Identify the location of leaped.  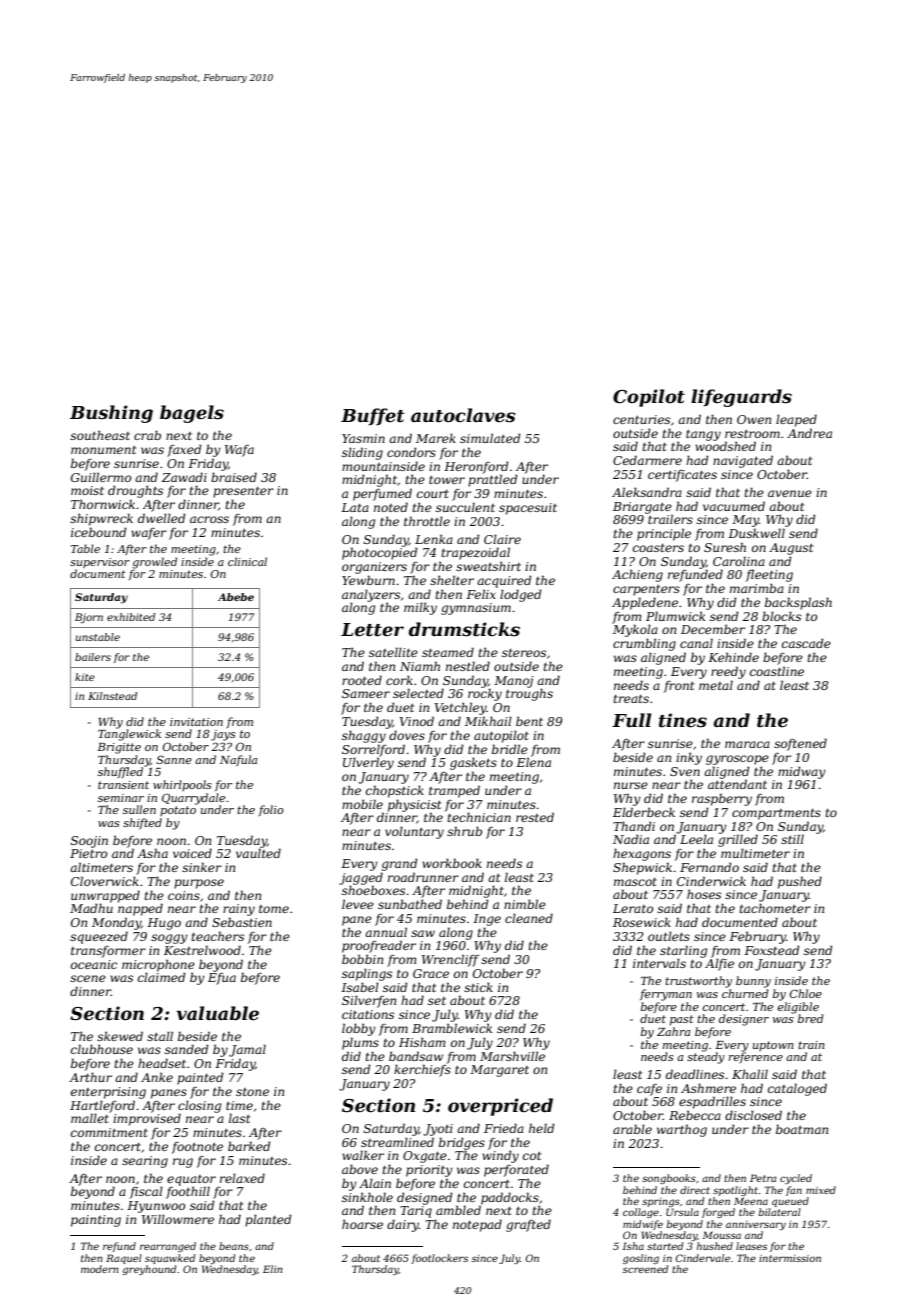
(796, 420).
